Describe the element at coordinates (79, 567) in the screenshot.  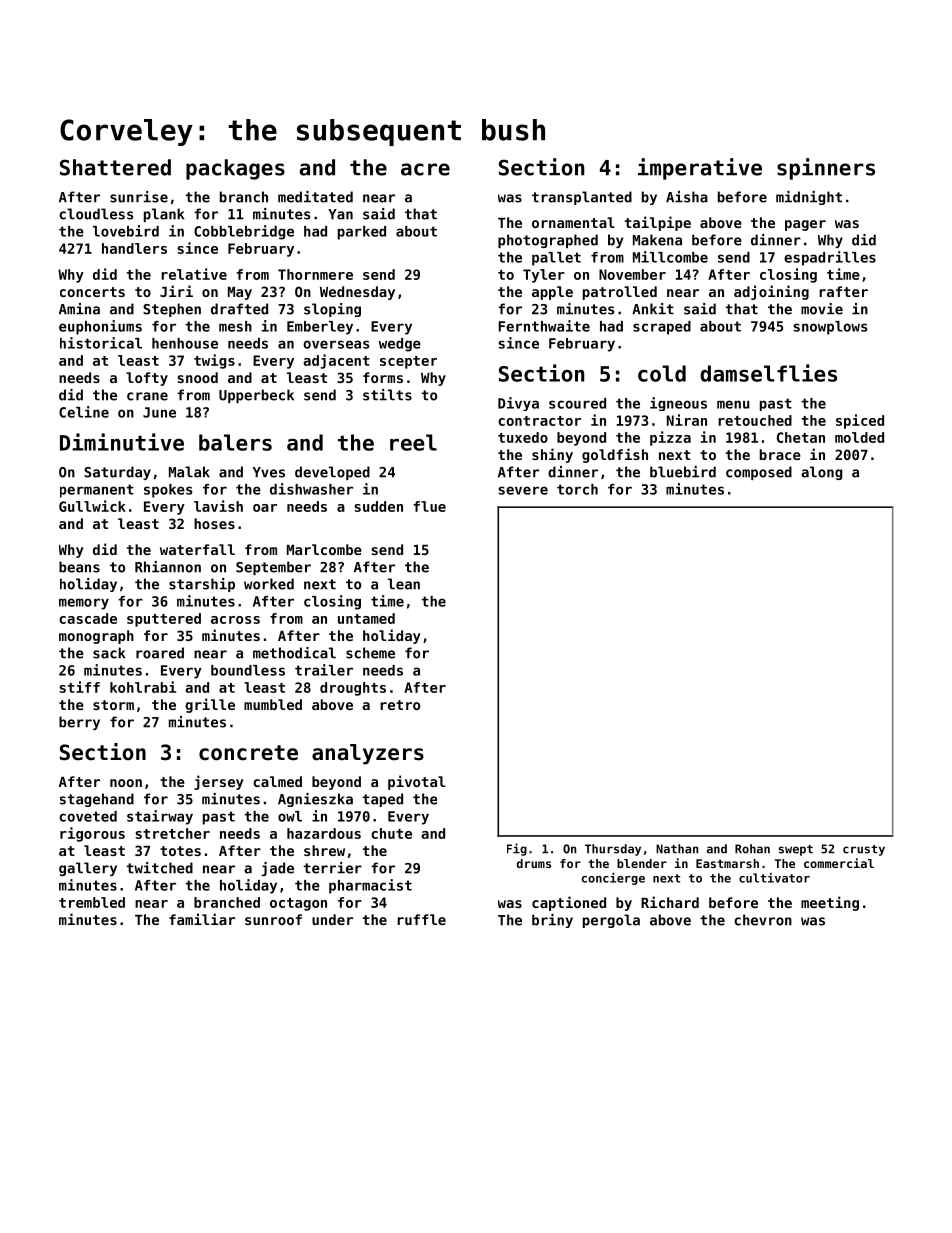
I see `beans` at that location.
